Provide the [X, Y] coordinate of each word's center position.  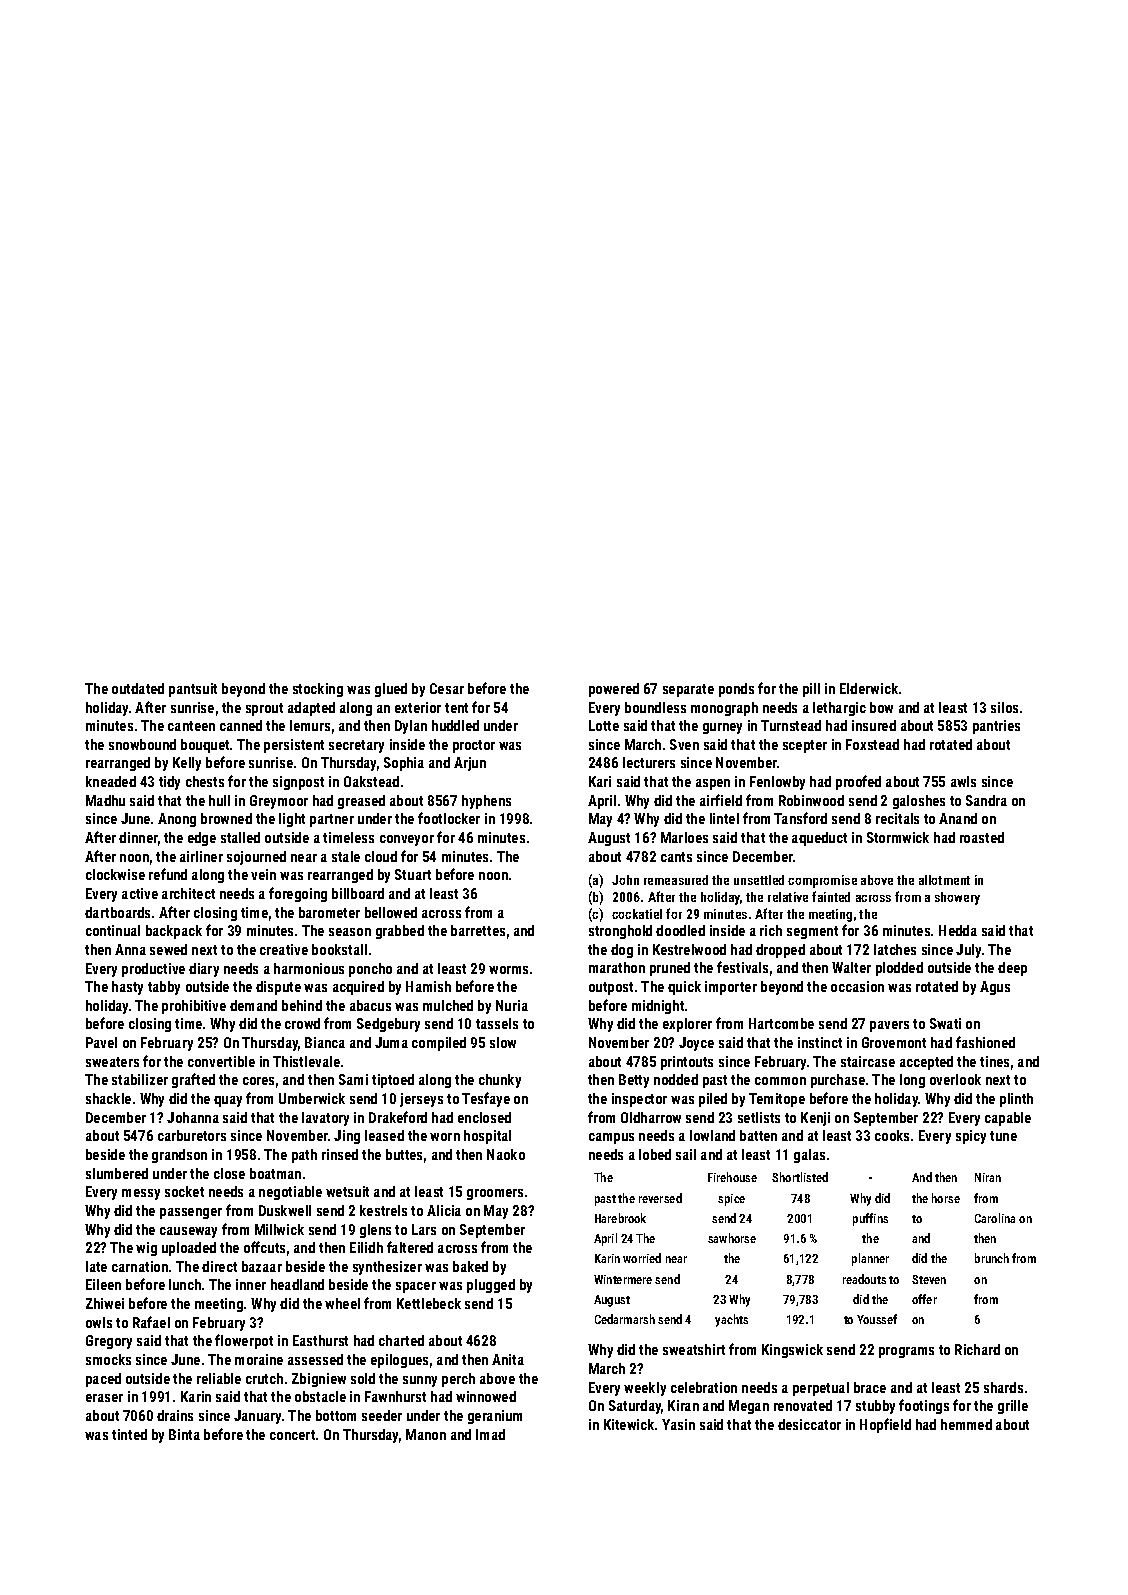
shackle [108, 1098]
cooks [892, 1135]
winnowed [486, 1396]
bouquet [205, 746]
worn [445, 1137]
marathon [617, 967]
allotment [944, 880]
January [257, 1417]
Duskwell [285, 1210]
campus [611, 1138]
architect [188, 893]
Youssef [877, 1319]
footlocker [449, 818]
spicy [971, 1137]
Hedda [958, 930]
